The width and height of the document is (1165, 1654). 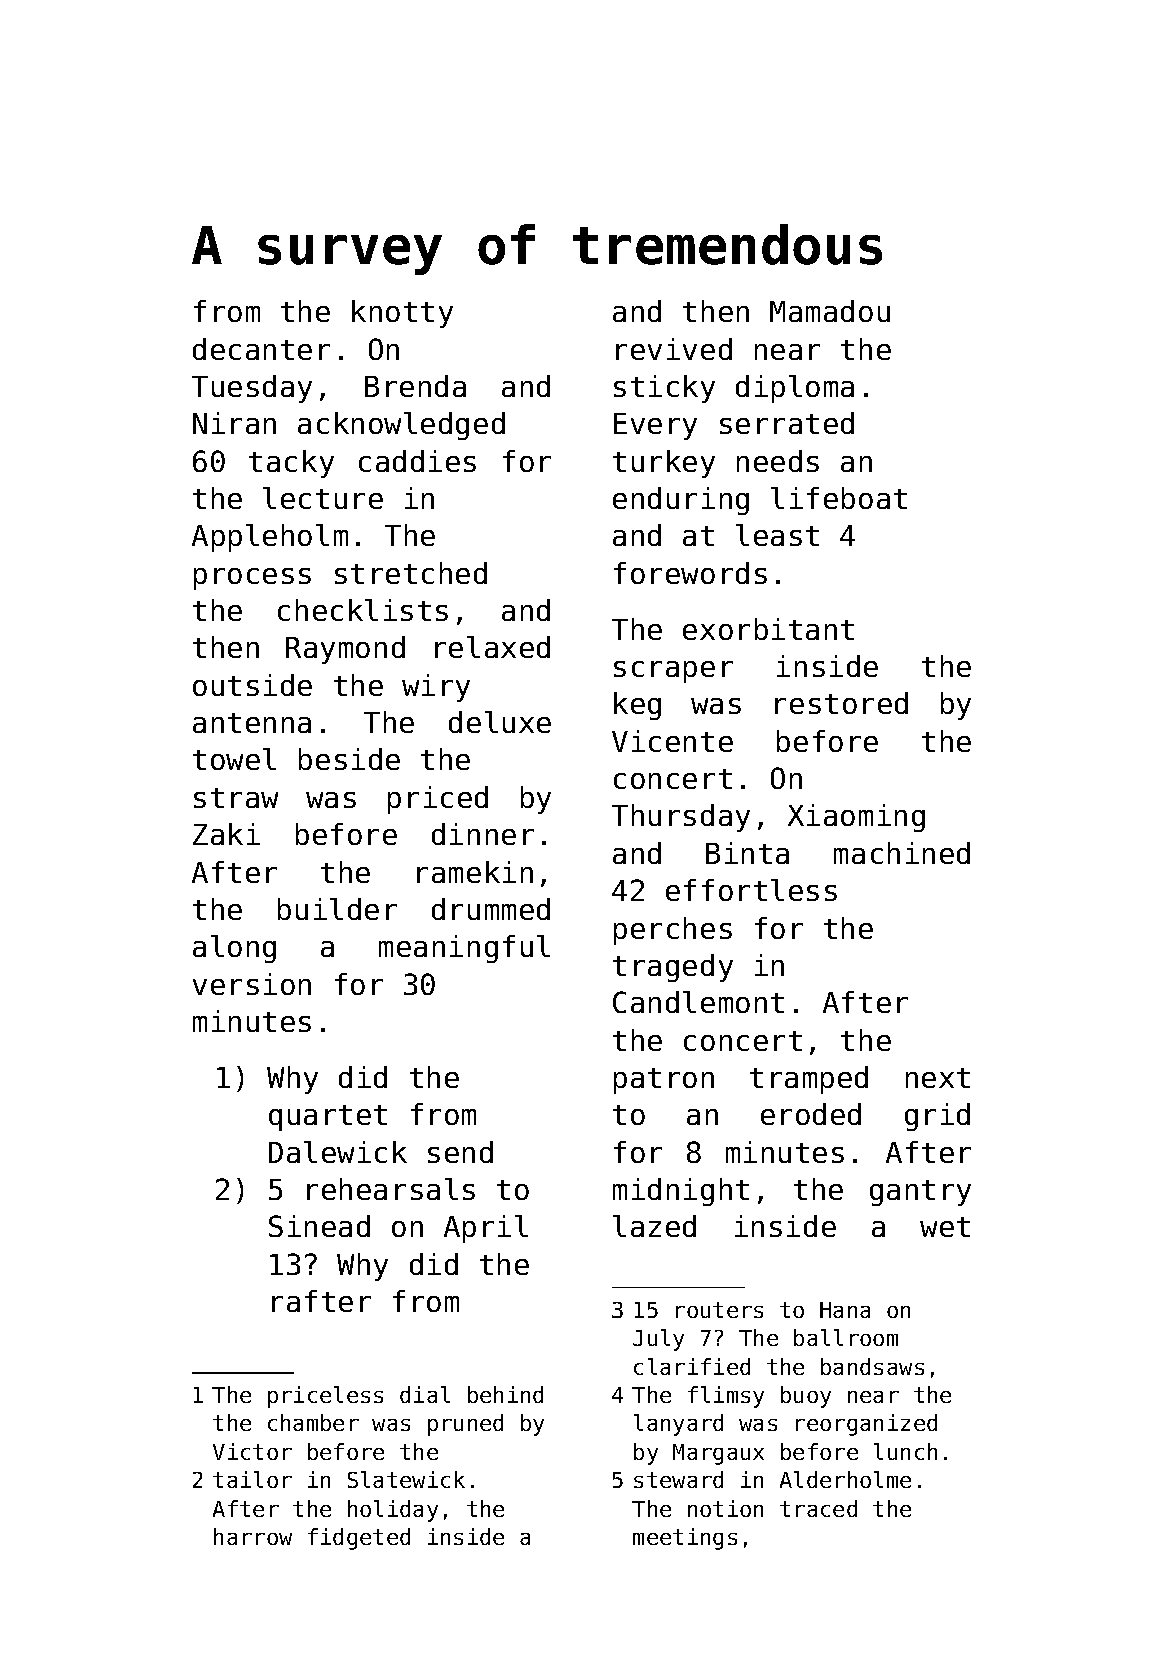 What do you see at coordinates (920, 1193) in the document?
I see `gantry` at bounding box center [920, 1193].
